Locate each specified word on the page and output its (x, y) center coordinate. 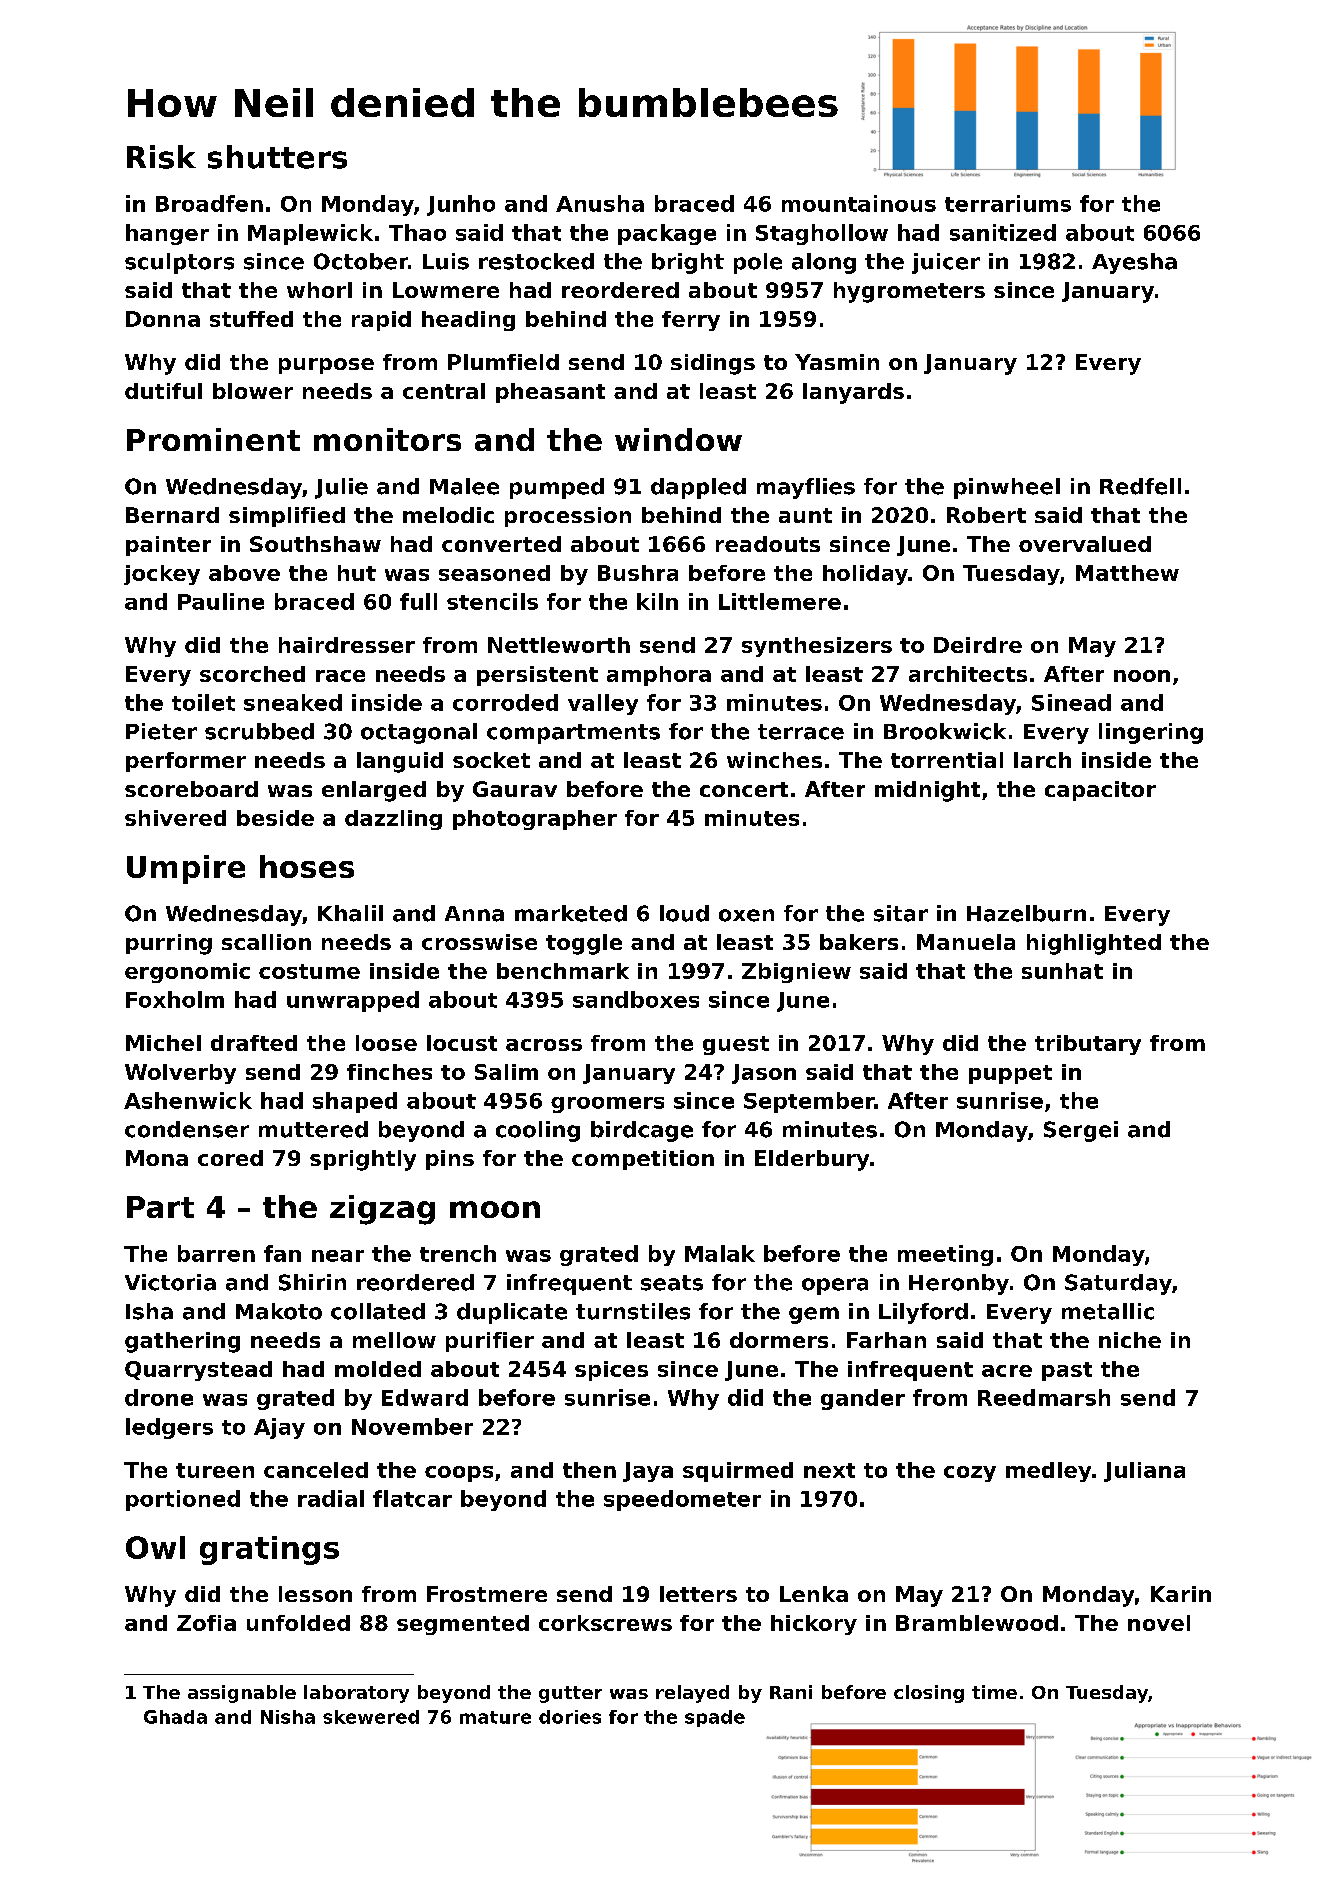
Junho (461, 205)
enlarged (374, 791)
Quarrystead (198, 1371)
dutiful (163, 391)
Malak (720, 1253)
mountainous (859, 203)
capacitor (1100, 791)
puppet (1010, 1074)
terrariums (1008, 203)
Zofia (206, 1623)
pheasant (550, 393)
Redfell (1140, 486)
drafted (254, 1043)
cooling (538, 1131)
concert (744, 789)
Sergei (1081, 1131)
